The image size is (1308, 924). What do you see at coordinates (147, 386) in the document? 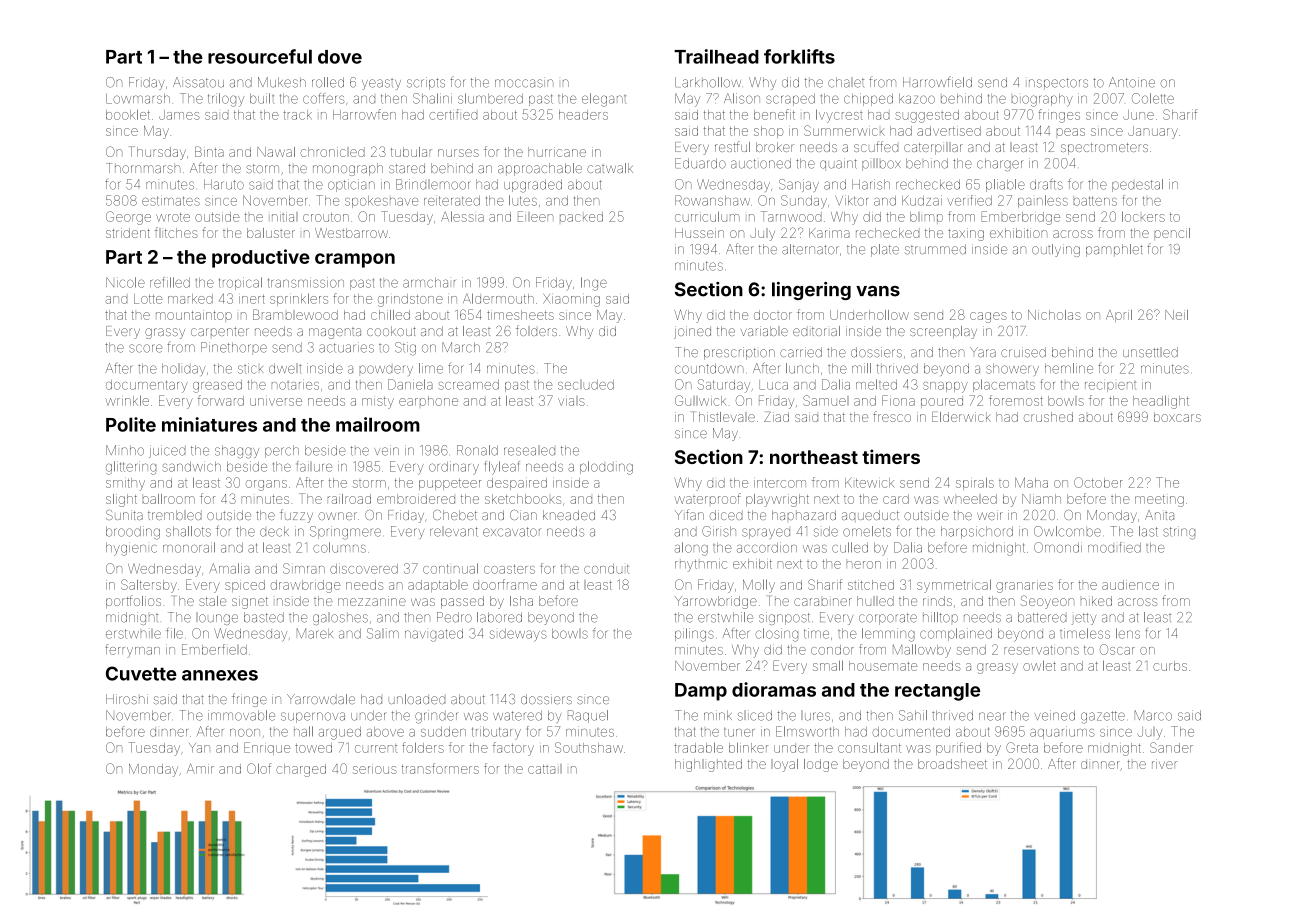
I see `documentary` at bounding box center [147, 386].
